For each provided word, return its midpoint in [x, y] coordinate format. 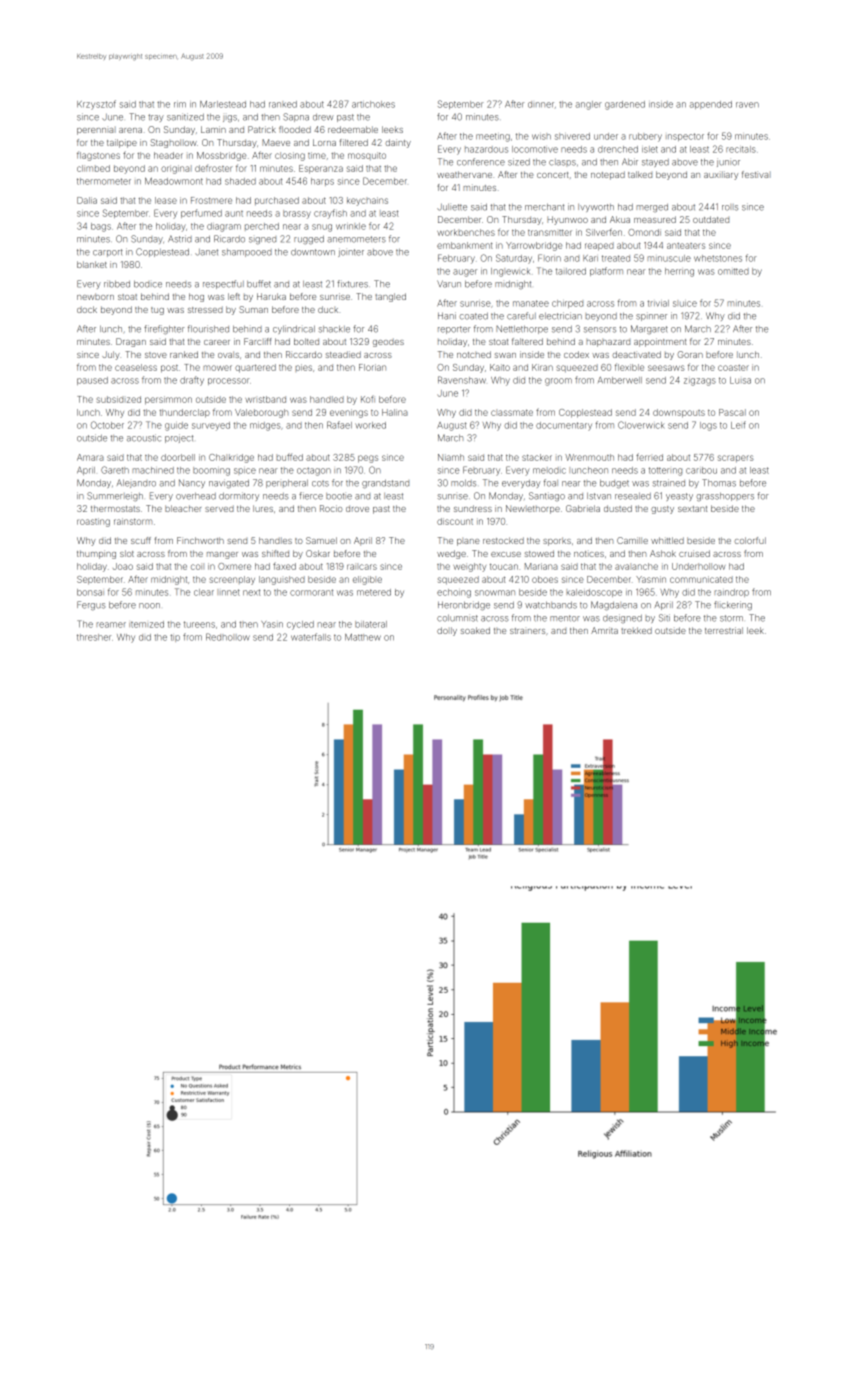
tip [175, 638]
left [234, 296]
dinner [541, 104]
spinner [651, 317]
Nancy [192, 483]
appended [711, 105]
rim [180, 104]
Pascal [732, 412]
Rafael [339, 425]
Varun [449, 284]
